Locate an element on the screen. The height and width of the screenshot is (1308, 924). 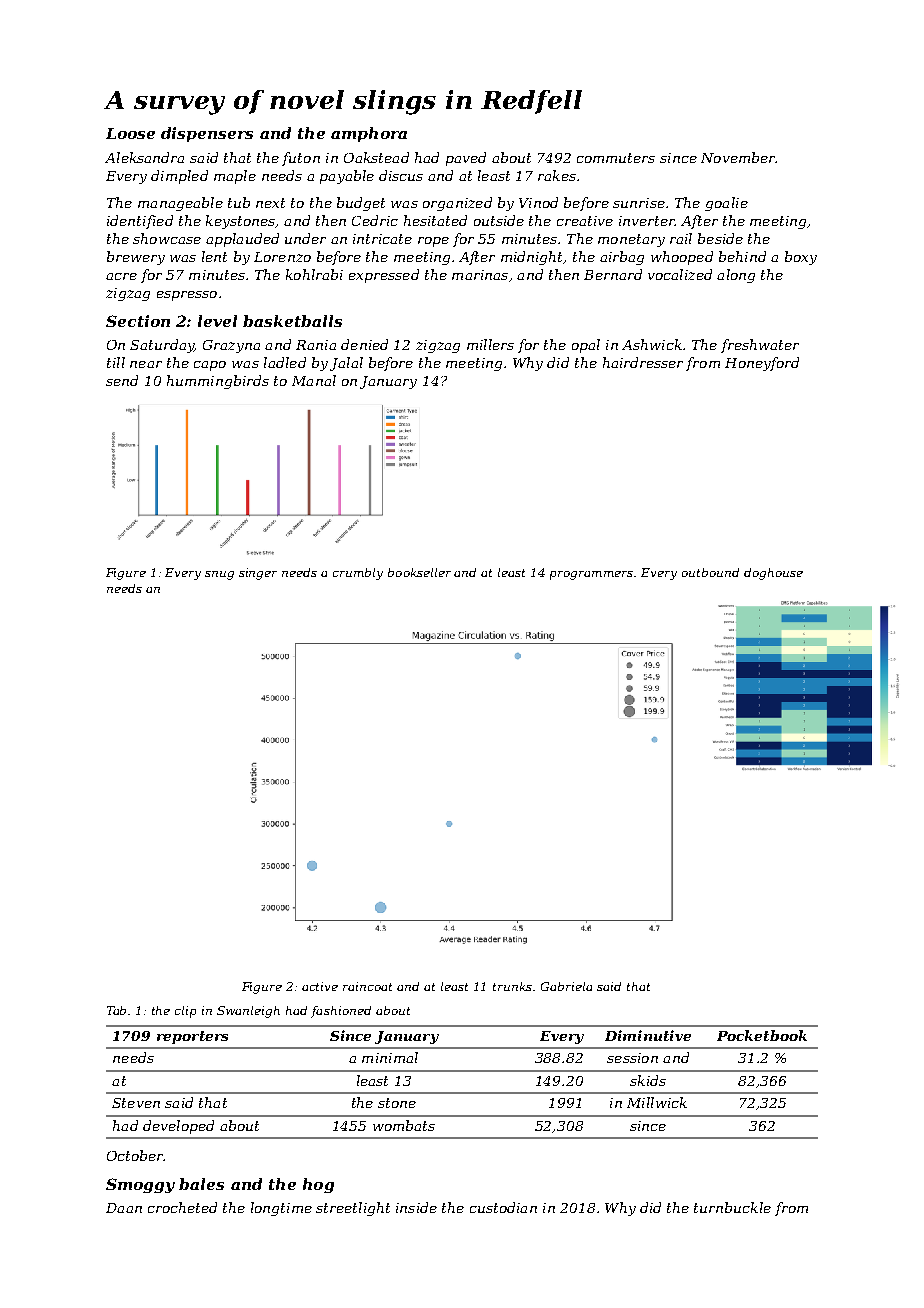
marinas is located at coordinates (480, 275).
